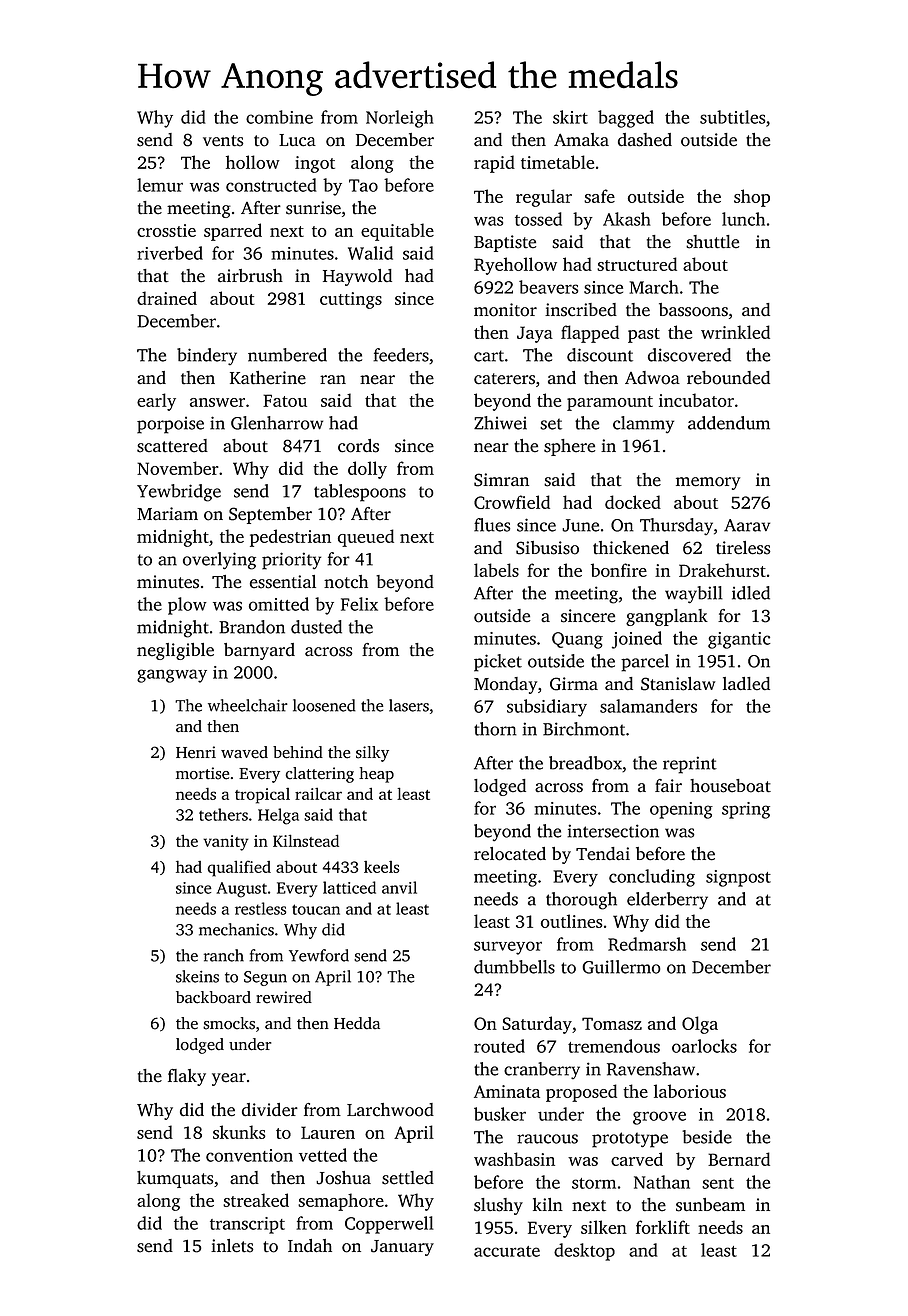 The image size is (908, 1316). Describe the element at coordinates (232, 1246) in the page. I see `inlets` at that location.
